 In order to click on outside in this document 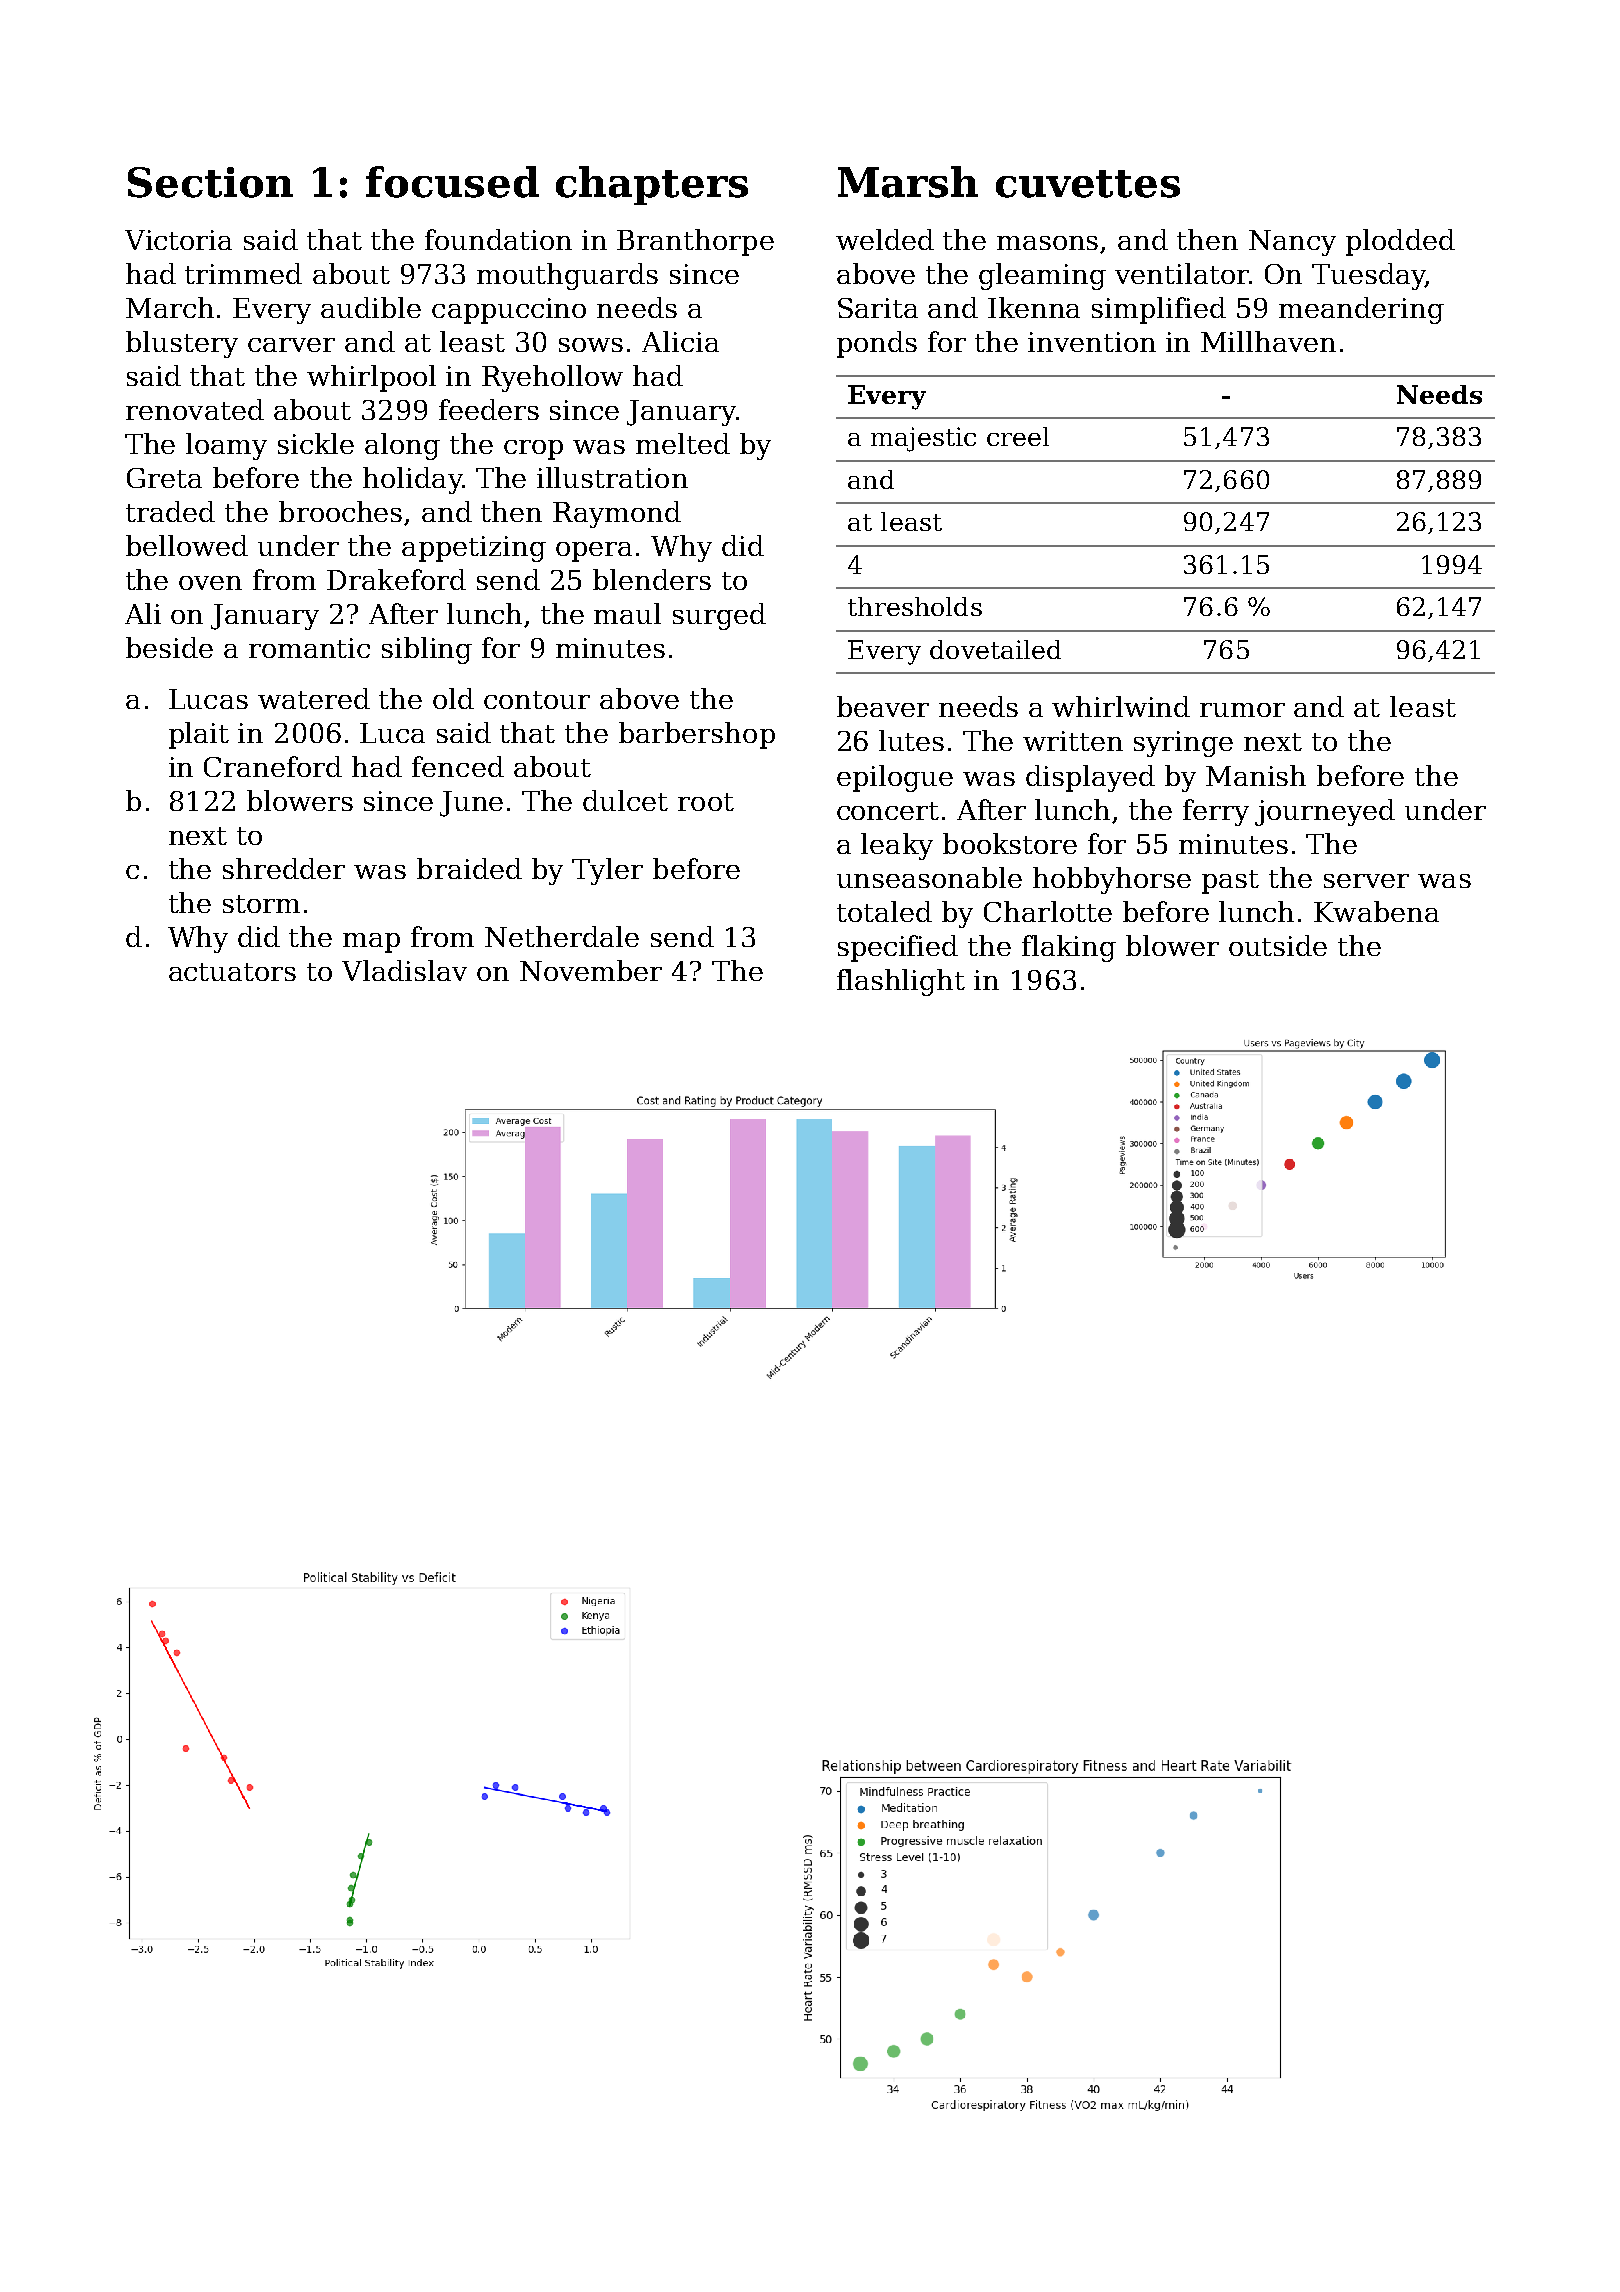, I will do `click(1278, 945)`.
